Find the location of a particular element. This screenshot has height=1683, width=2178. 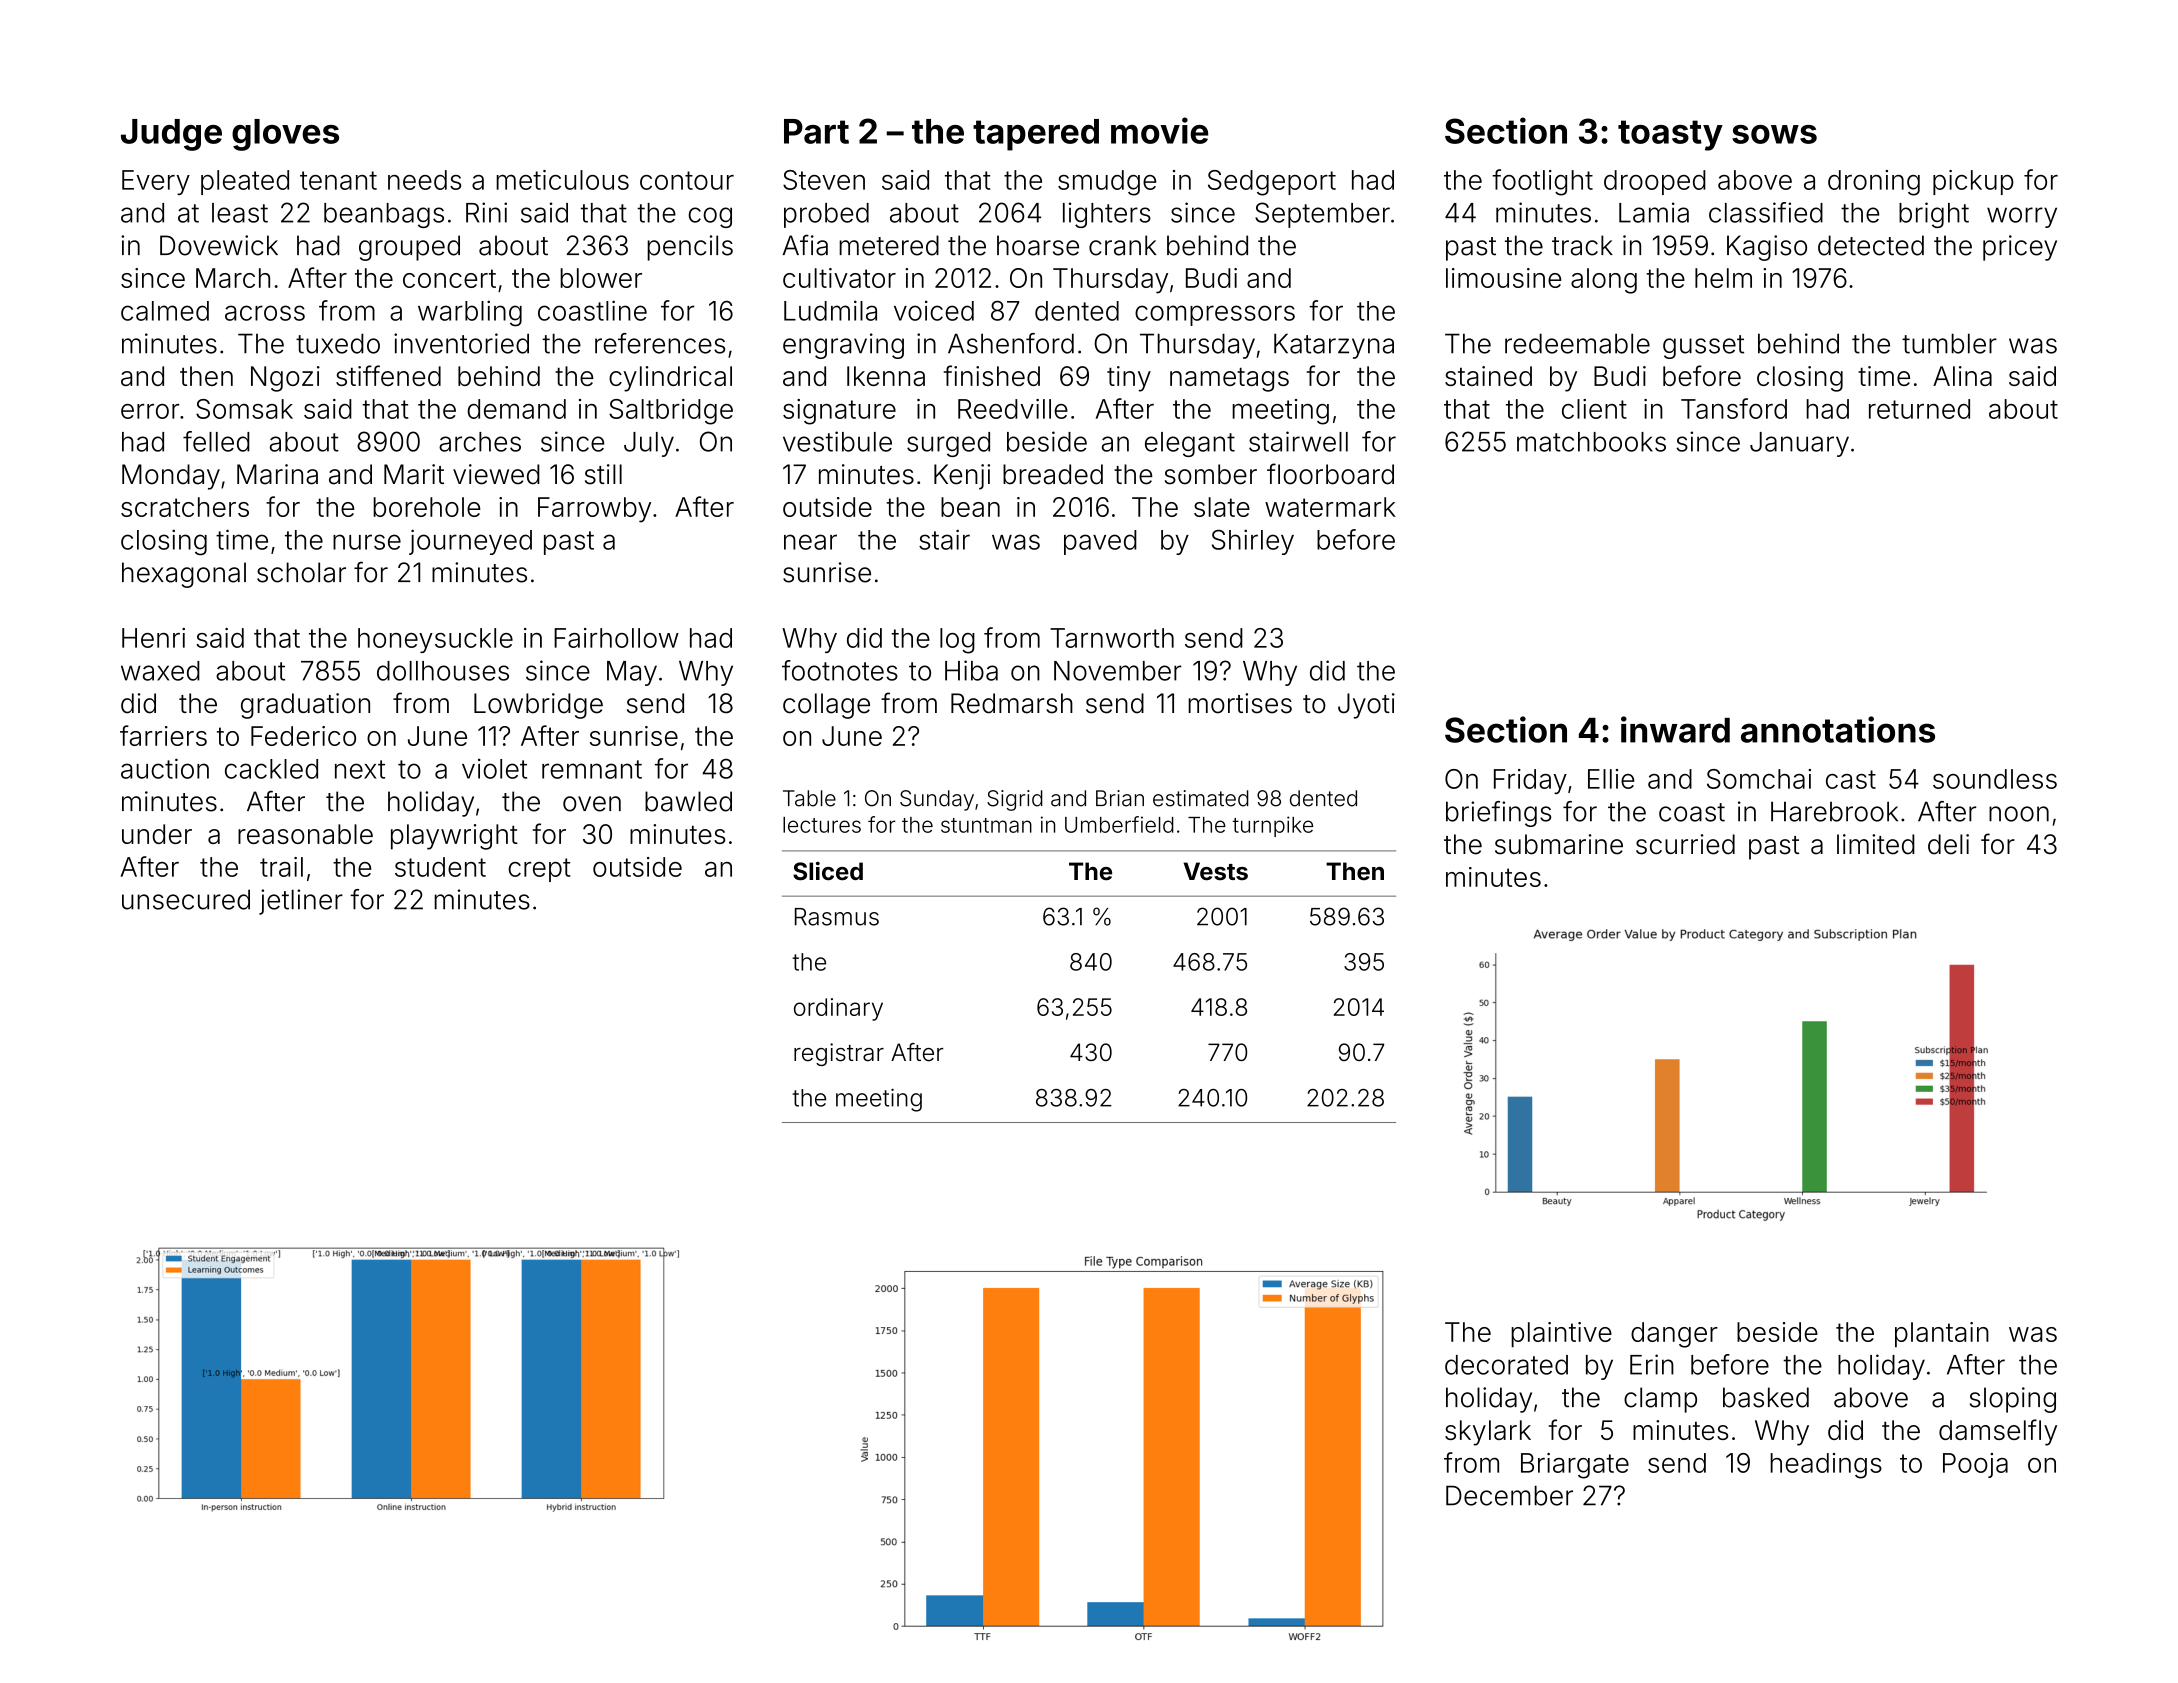

metered is located at coordinates (889, 245).
